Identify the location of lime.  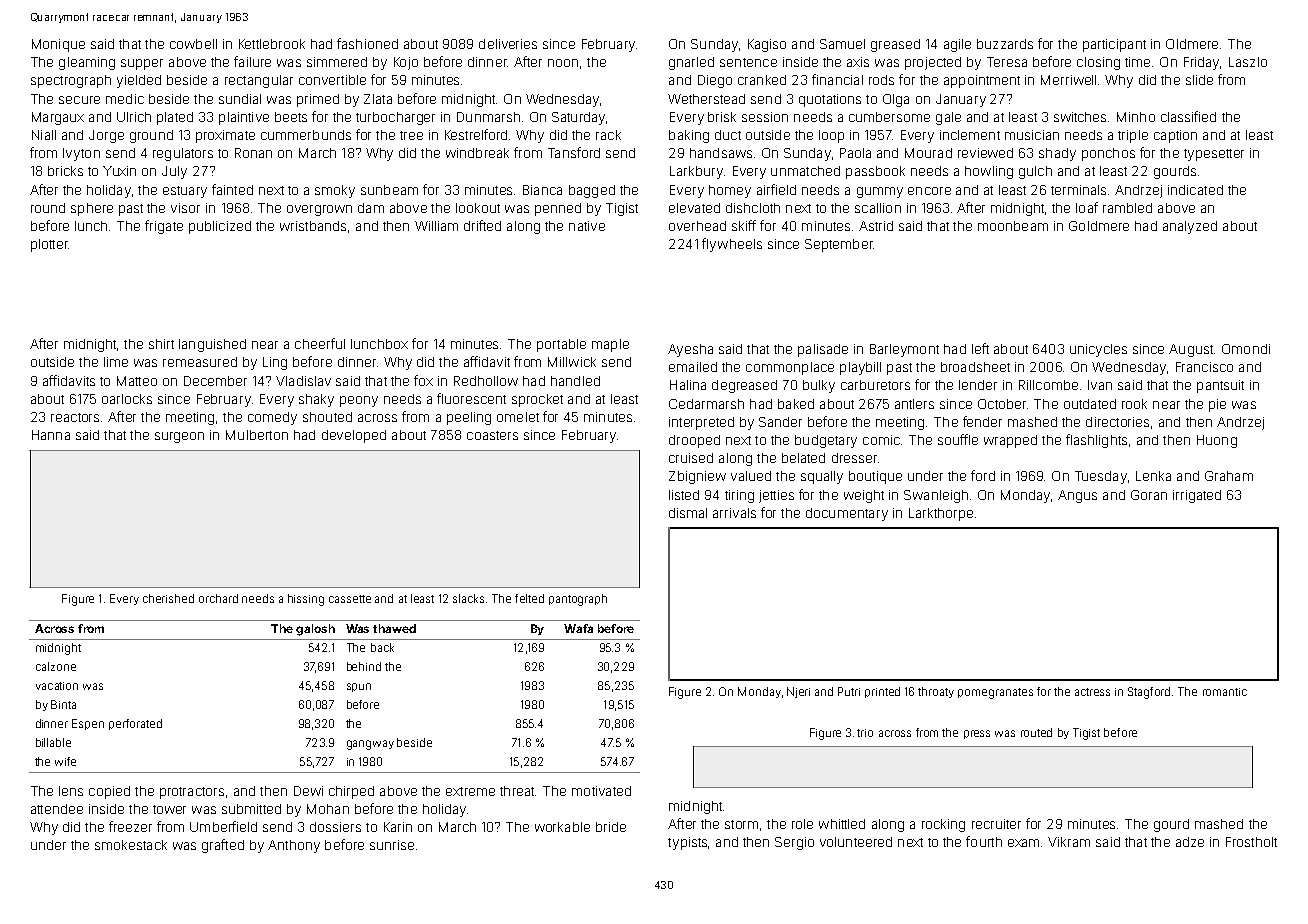
(116, 362).
